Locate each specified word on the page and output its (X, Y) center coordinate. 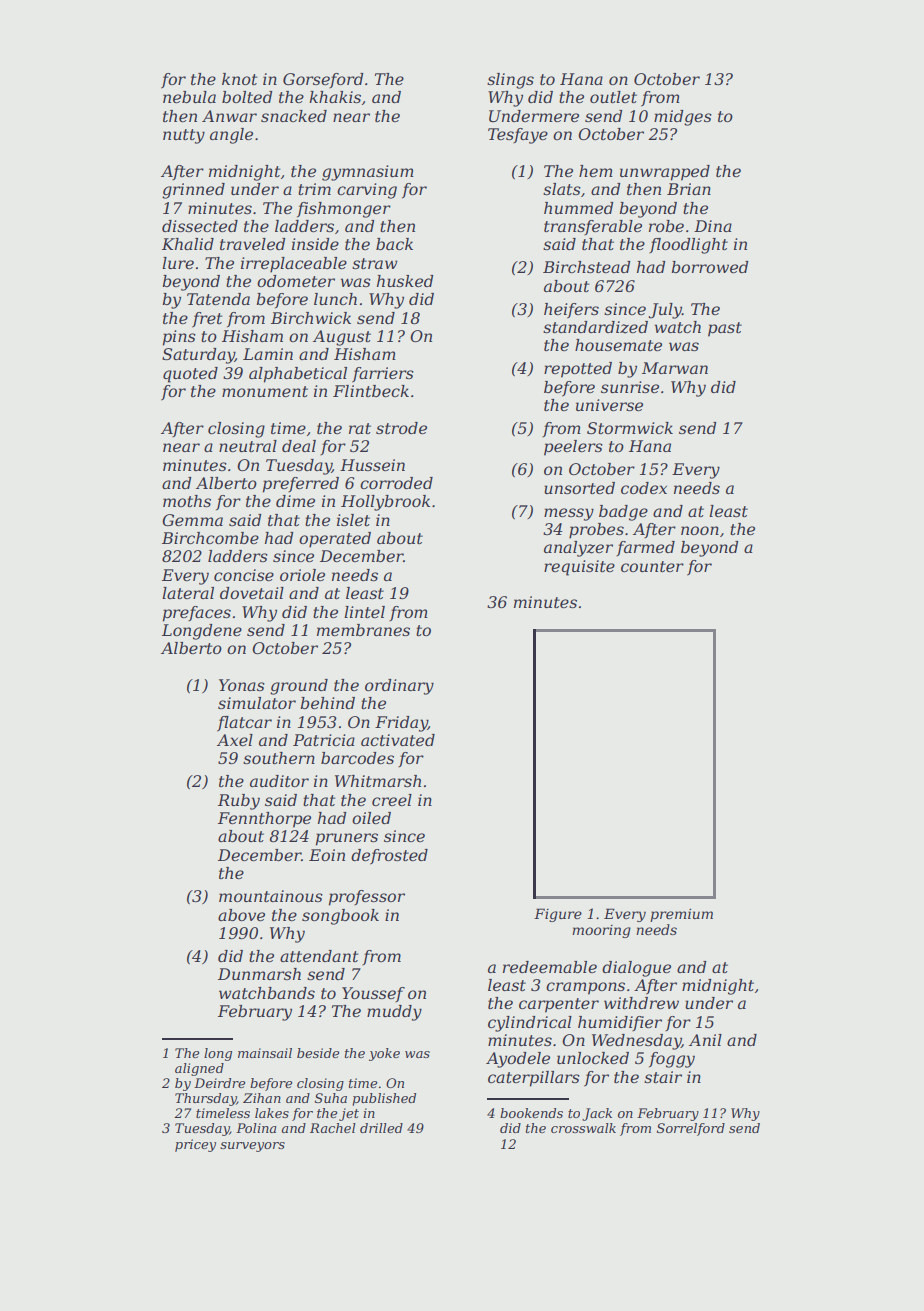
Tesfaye (518, 136)
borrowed (709, 267)
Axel (235, 740)
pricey (195, 1145)
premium (681, 915)
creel (392, 800)
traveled (252, 244)
